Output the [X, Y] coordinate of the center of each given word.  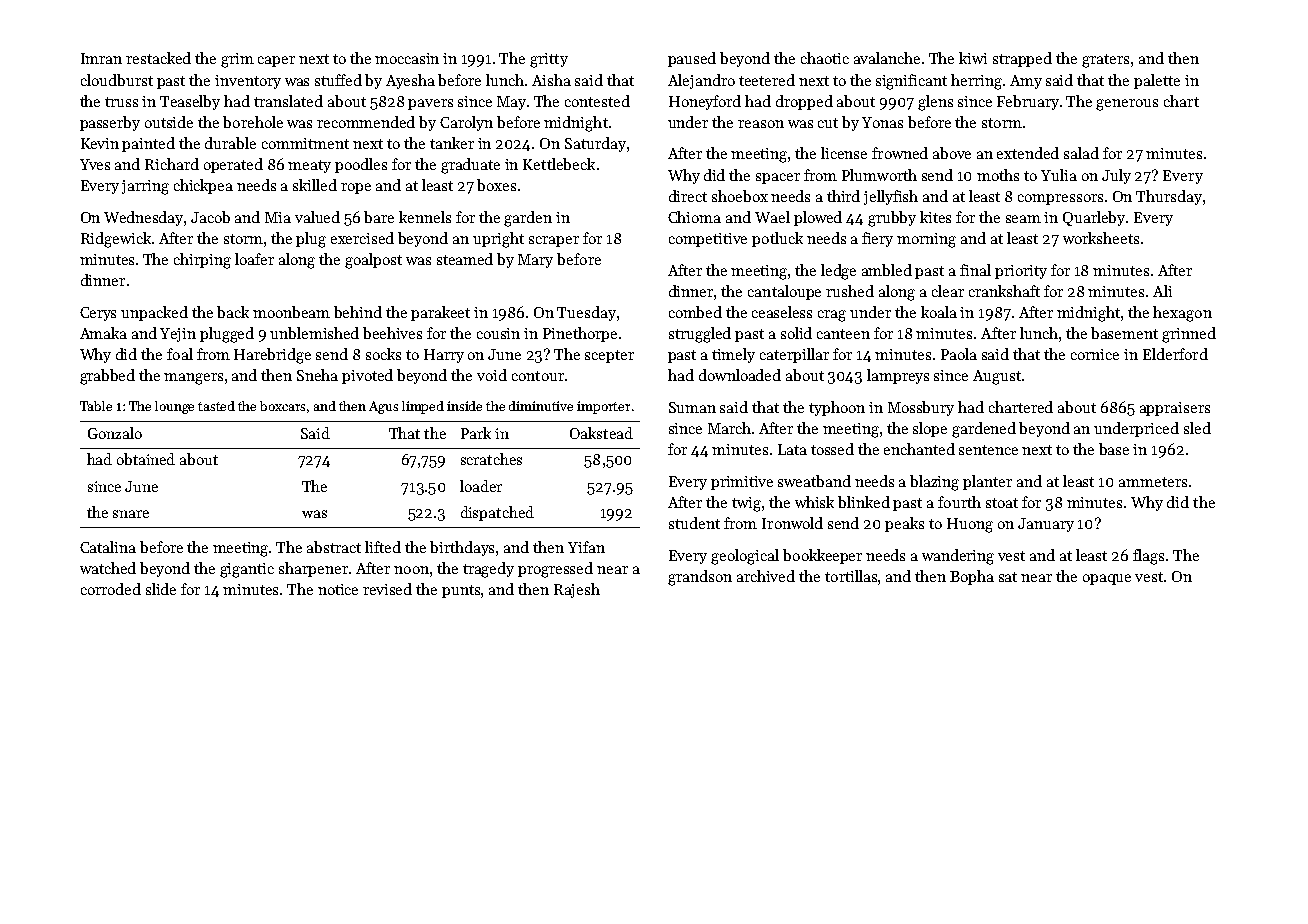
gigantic [247, 570]
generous [1127, 105]
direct [688, 196]
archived [766, 576]
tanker [452, 143]
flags [1148, 557]
